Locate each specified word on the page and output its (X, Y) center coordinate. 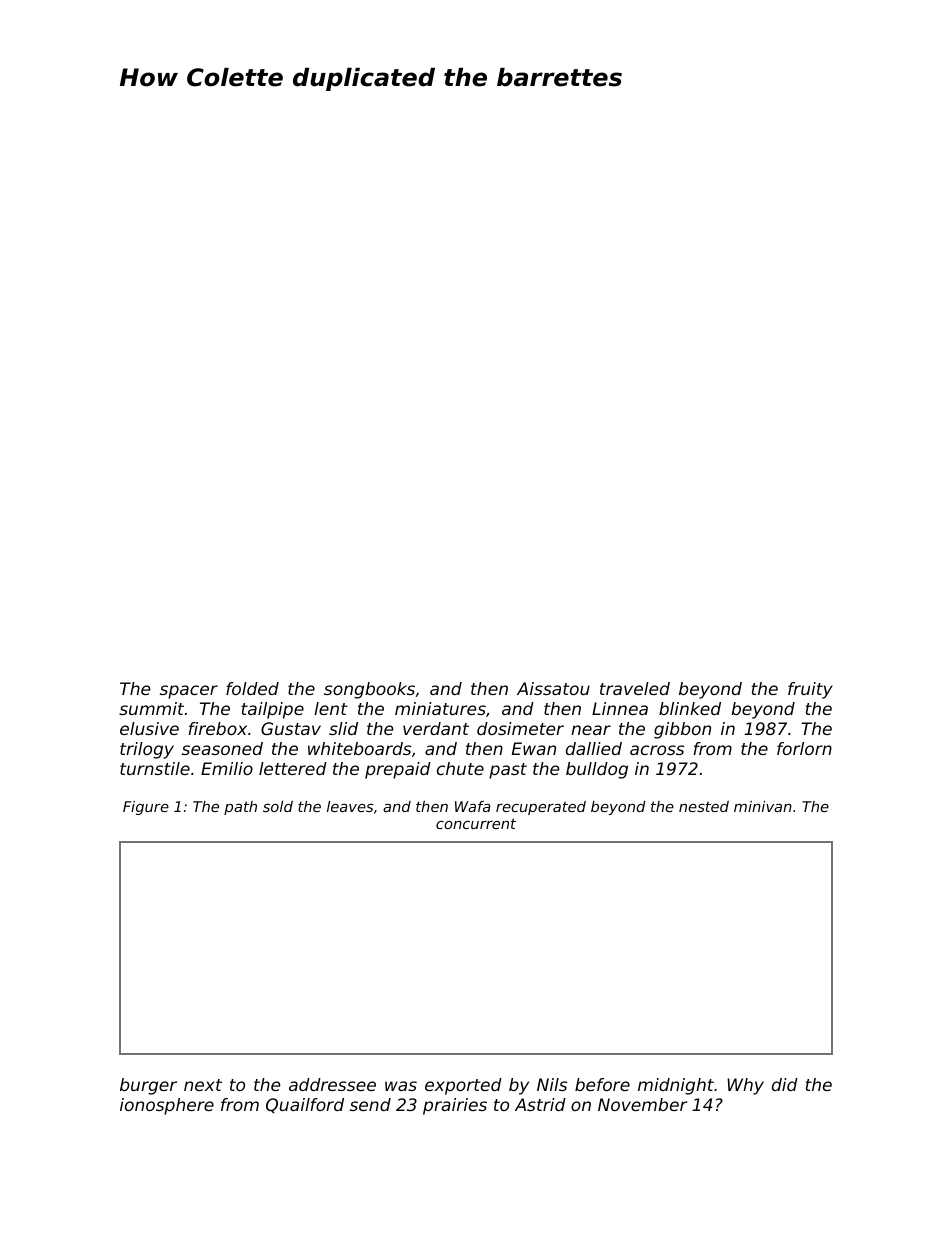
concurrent (476, 823)
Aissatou (553, 688)
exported (463, 1086)
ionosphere (167, 1106)
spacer (189, 692)
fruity (810, 690)
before (602, 1084)
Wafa (473, 806)
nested (704, 806)
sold (278, 806)
